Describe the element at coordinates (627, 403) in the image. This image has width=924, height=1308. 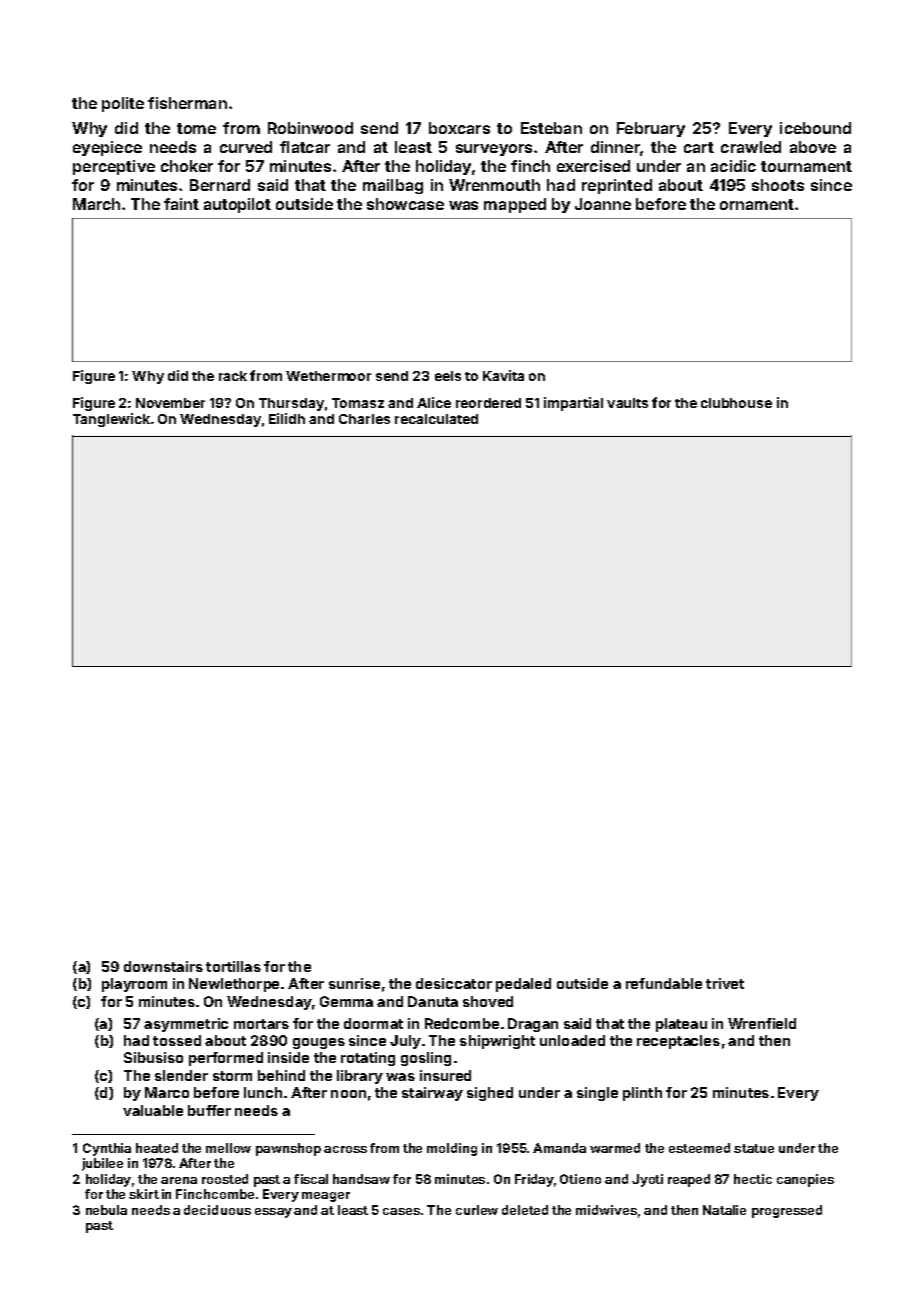
I see `vaults` at that location.
